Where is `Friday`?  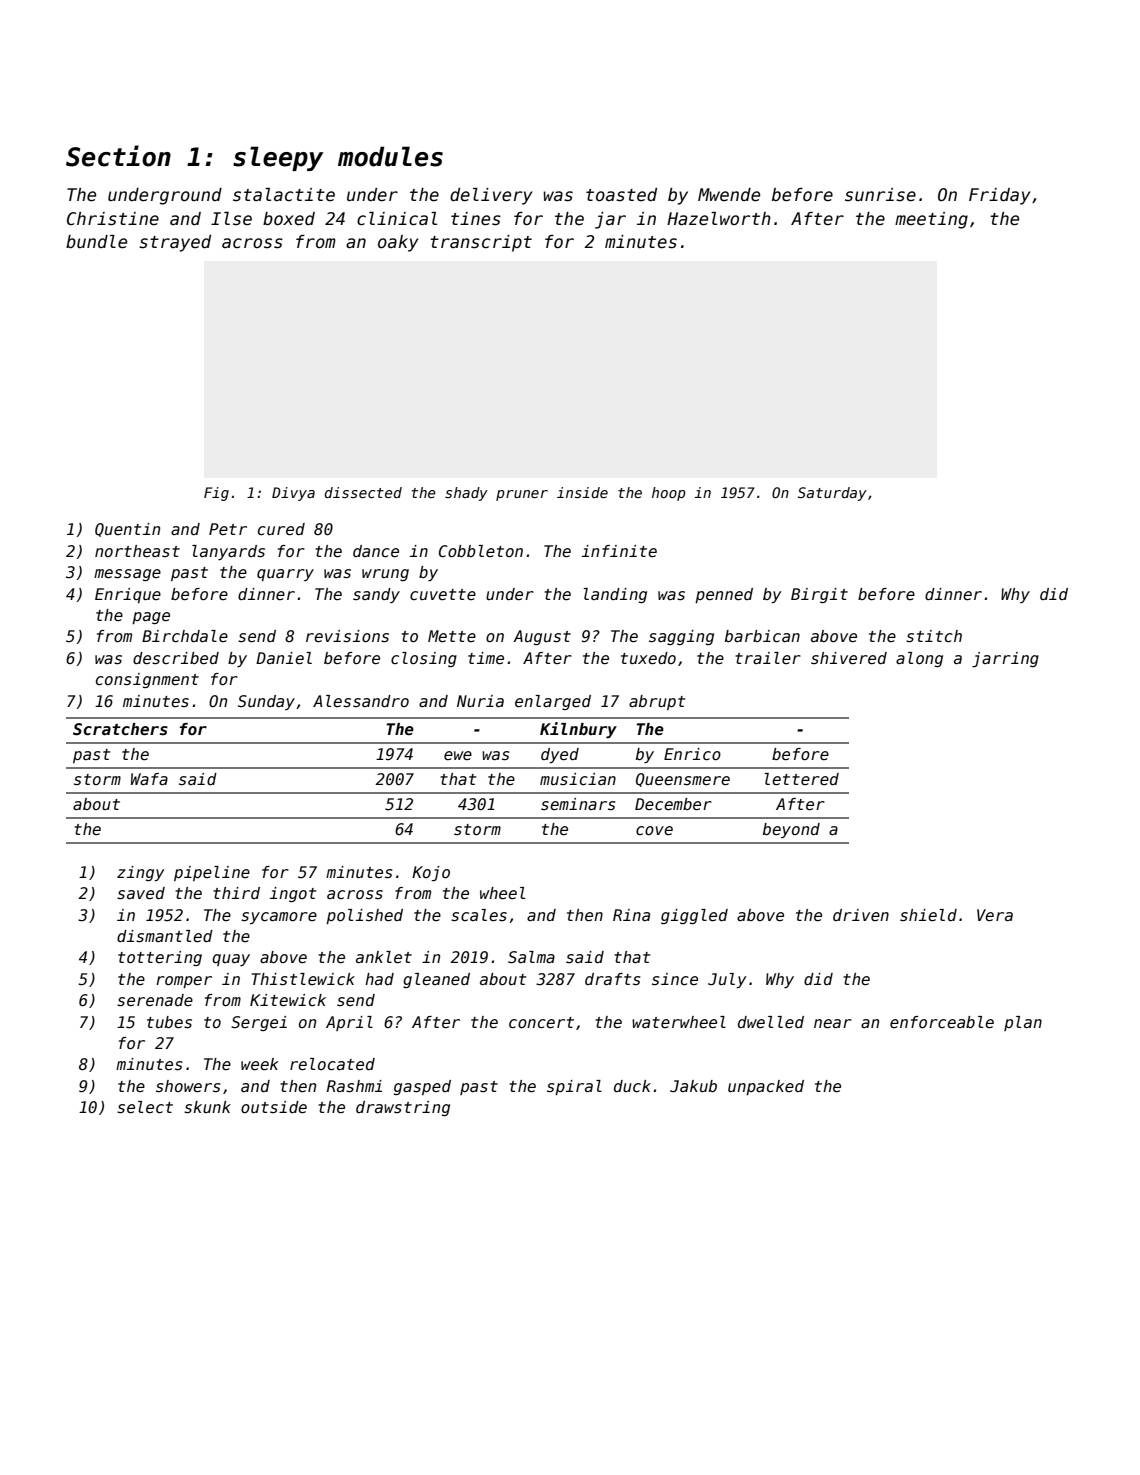
Friday is located at coordinates (999, 196).
